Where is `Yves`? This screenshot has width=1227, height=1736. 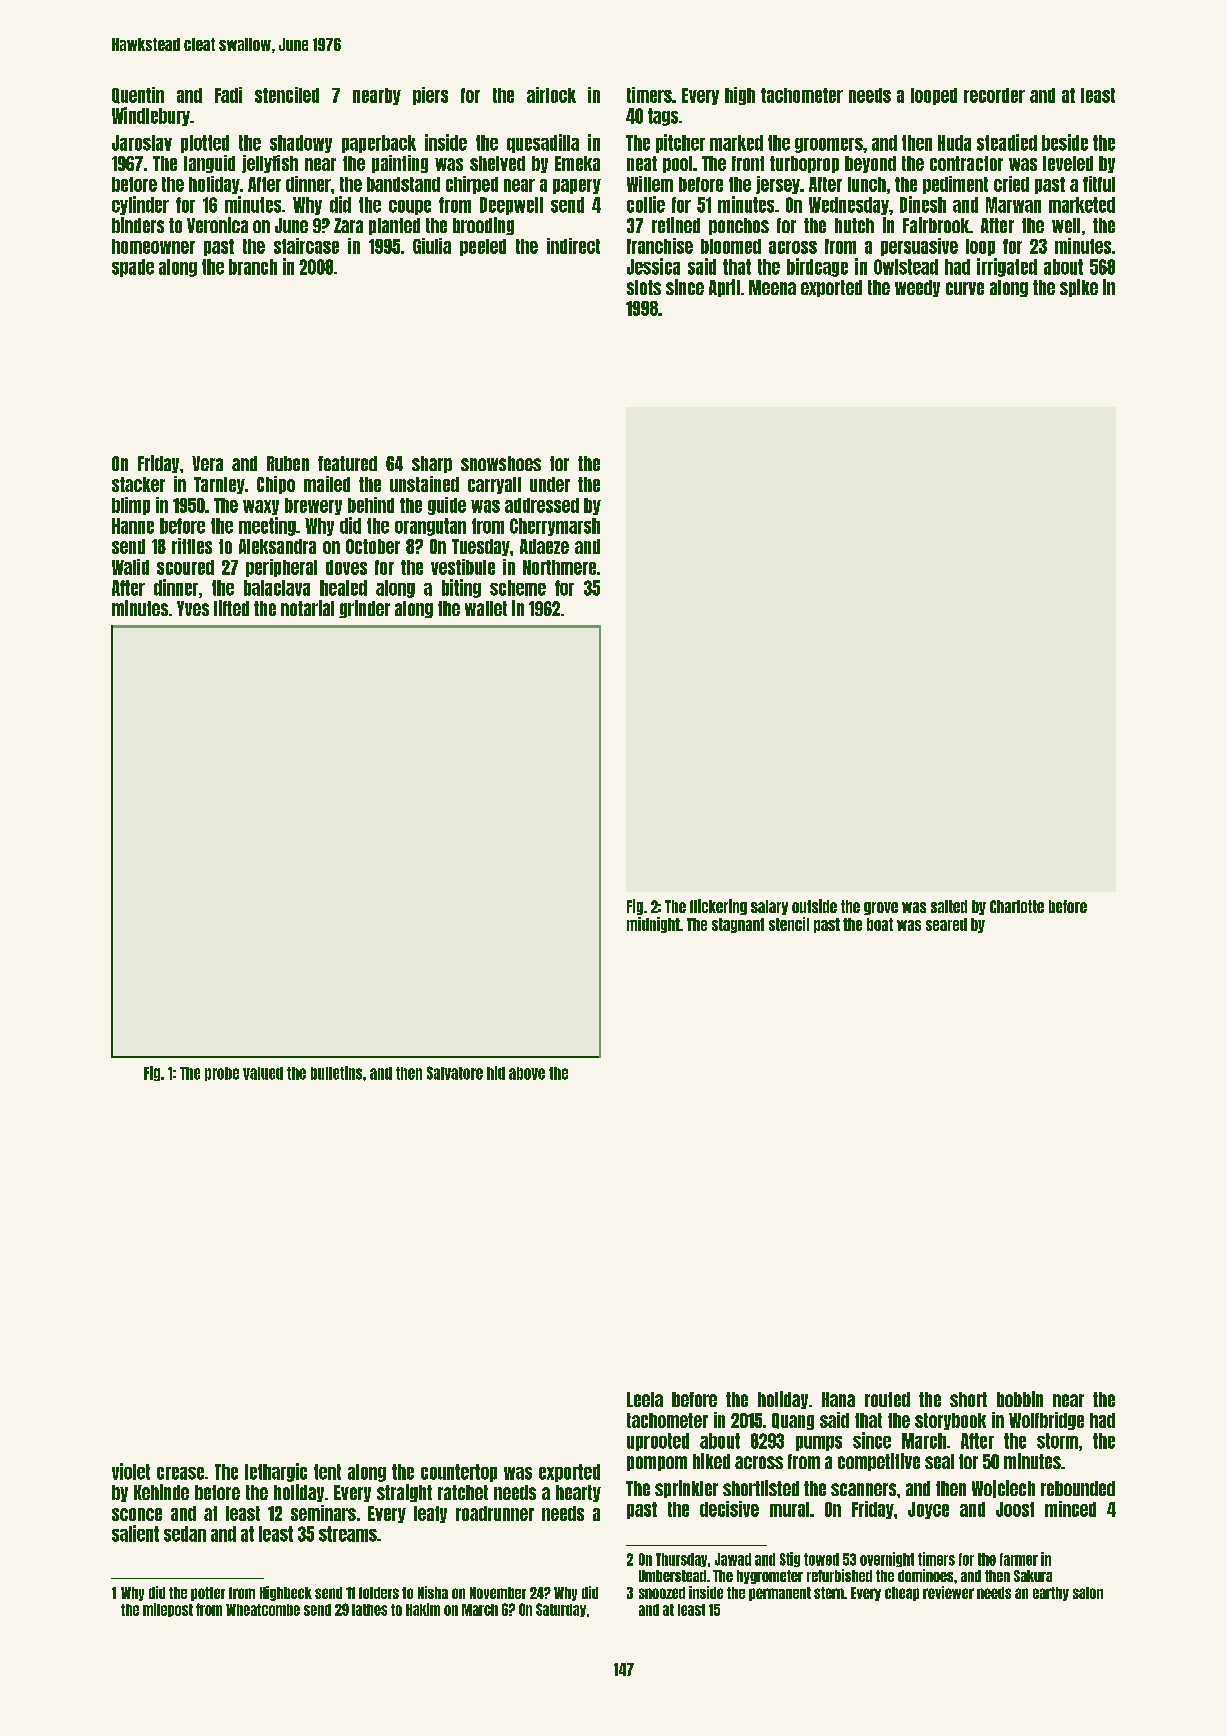
Yves is located at coordinates (193, 608).
